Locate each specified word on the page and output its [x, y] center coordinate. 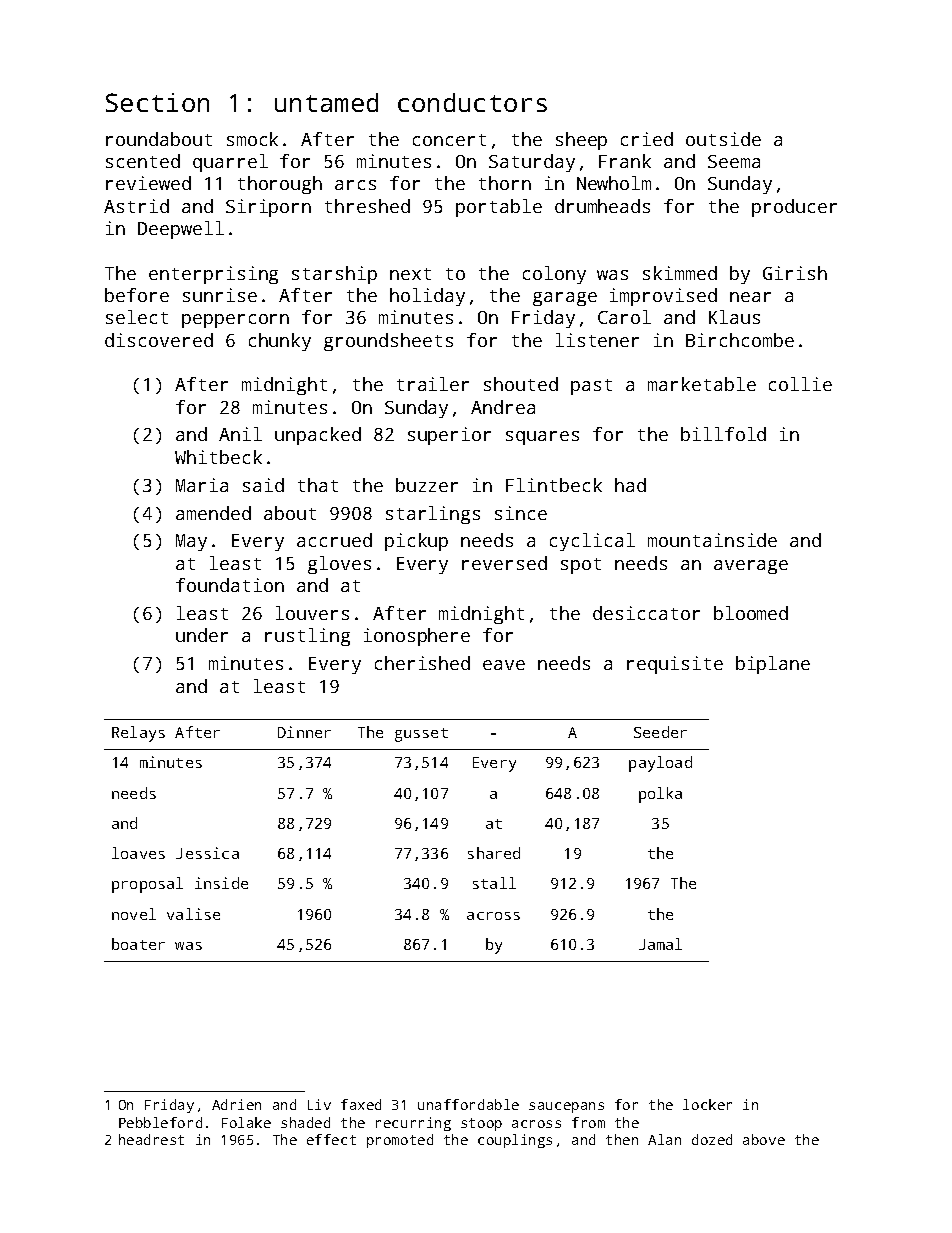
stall [494, 883]
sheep [581, 141]
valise [193, 914]
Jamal [660, 944]
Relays [138, 734]
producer [794, 208]
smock [252, 139]
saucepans [566, 1107]
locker [707, 1104]
